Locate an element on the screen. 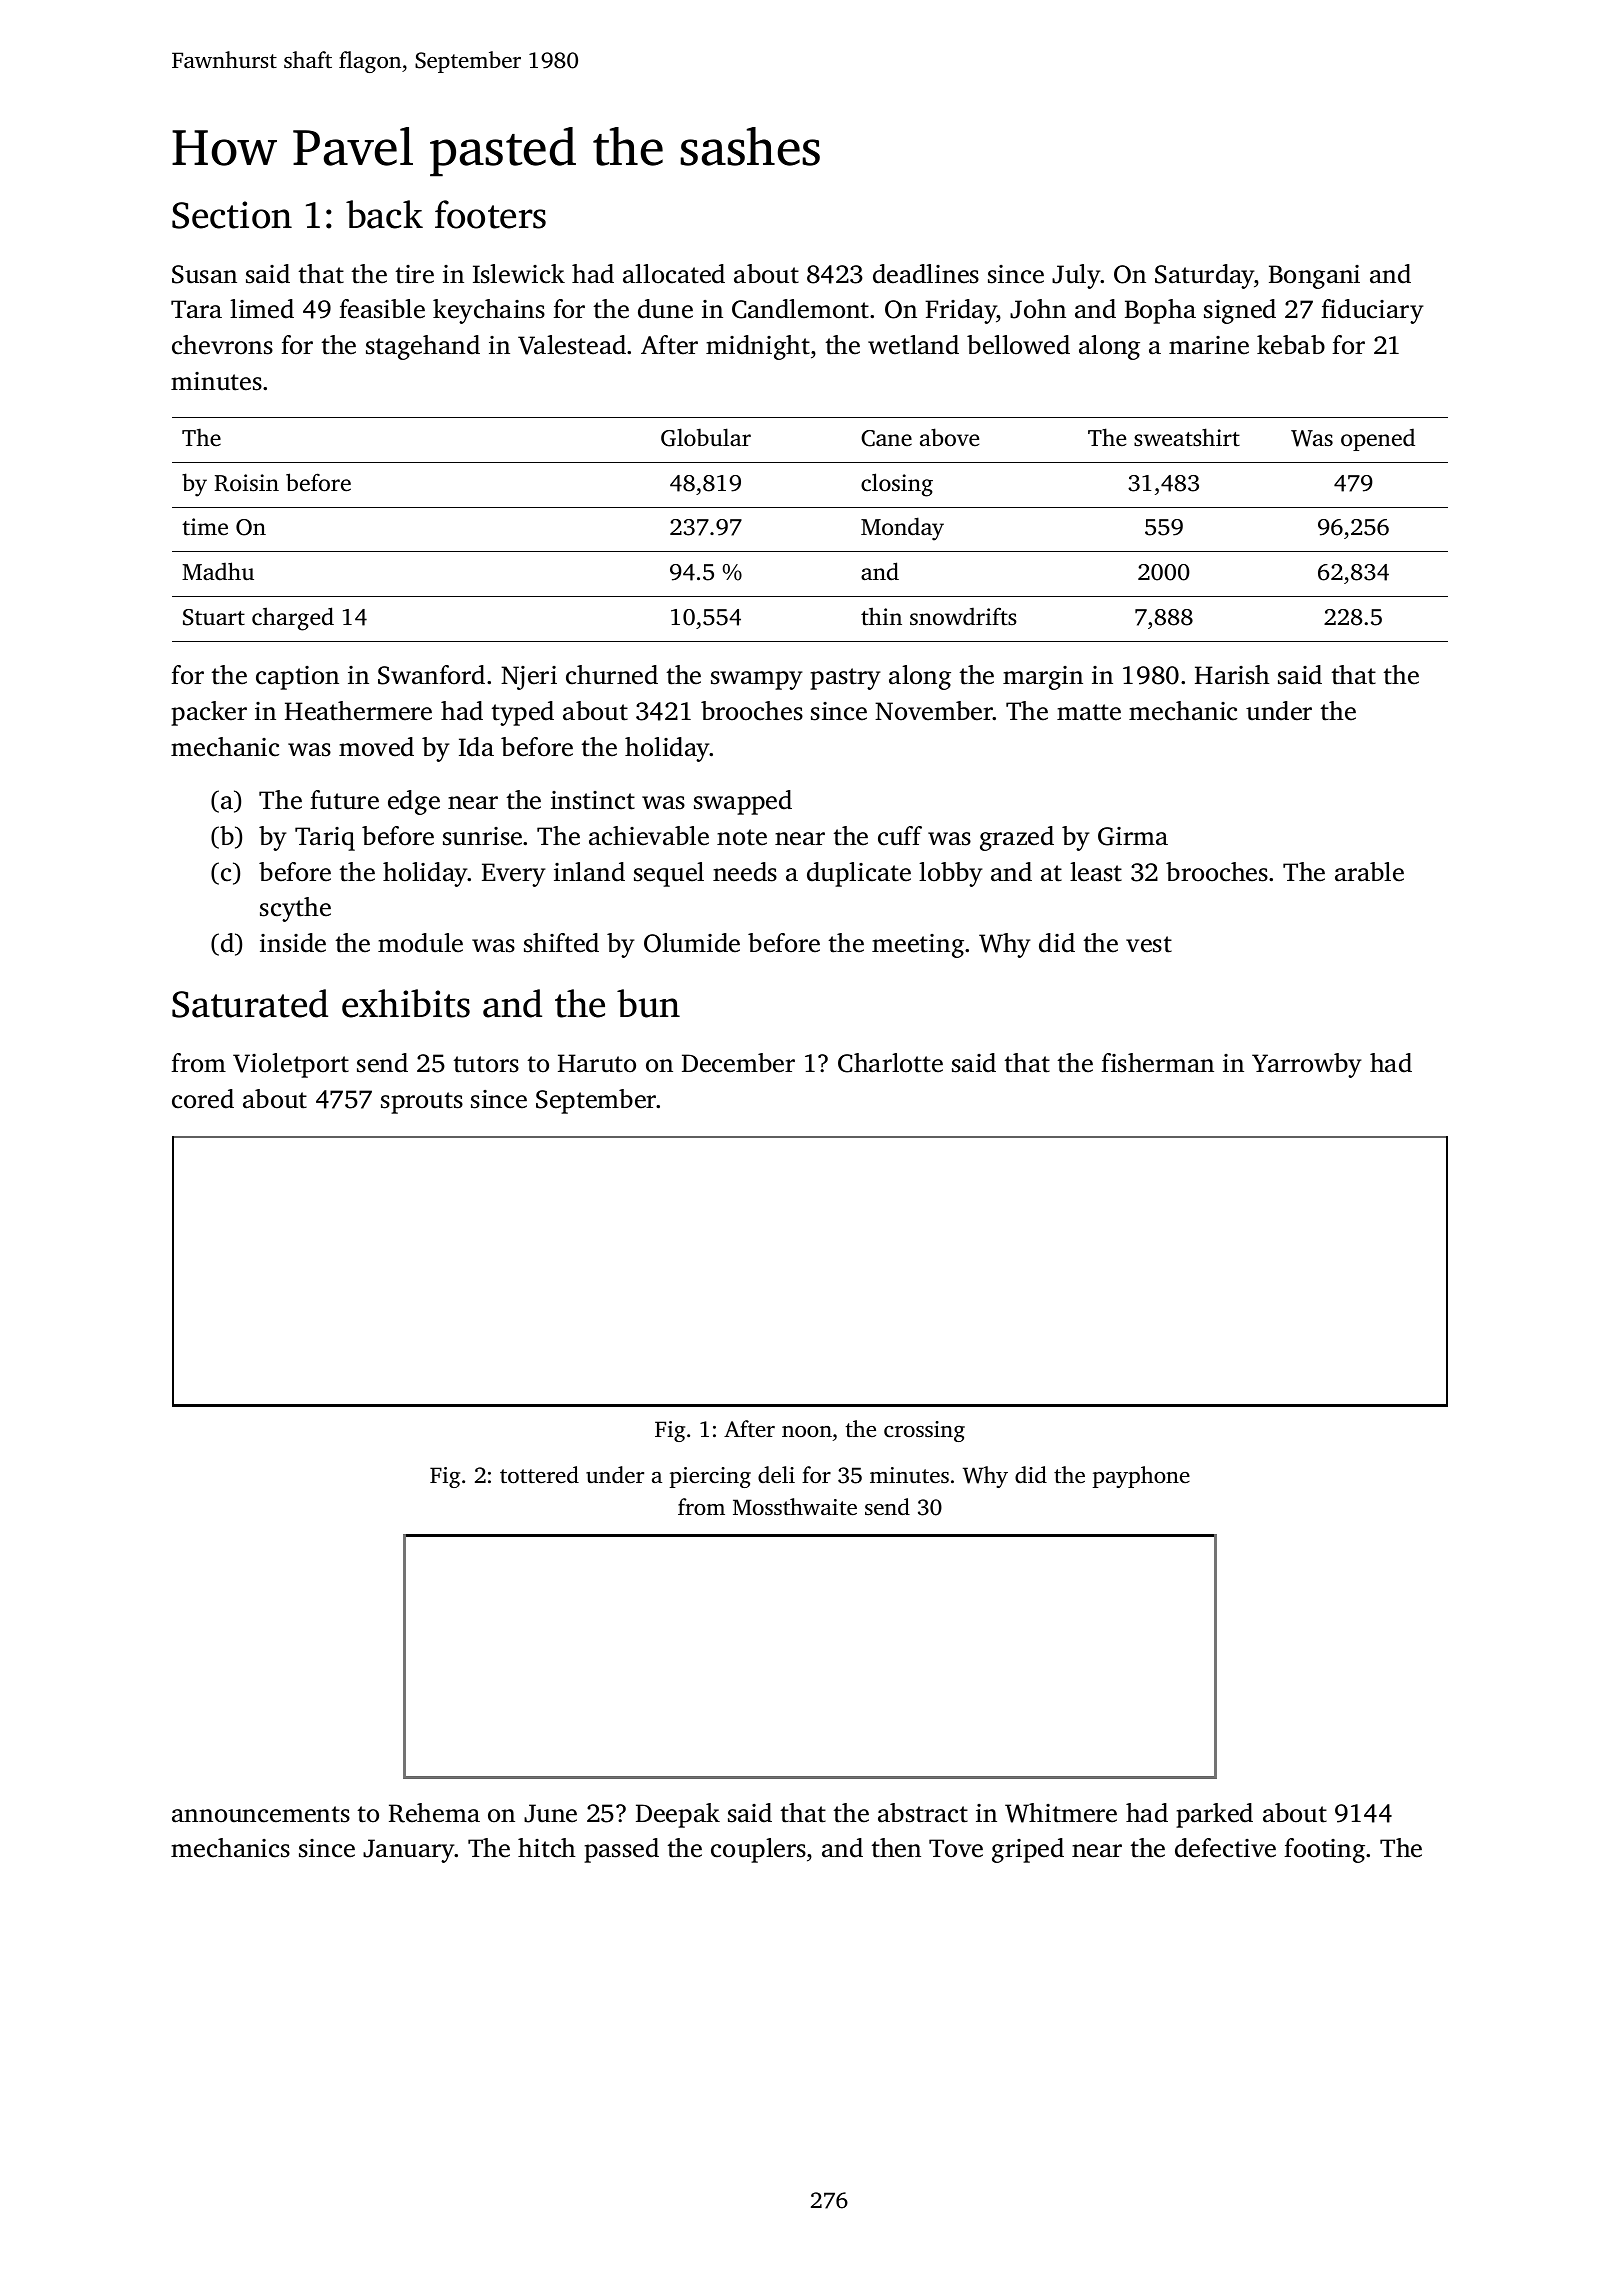 The width and height of the screenshot is (1620, 2292). sweatshirt is located at coordinates (1187, 437).
